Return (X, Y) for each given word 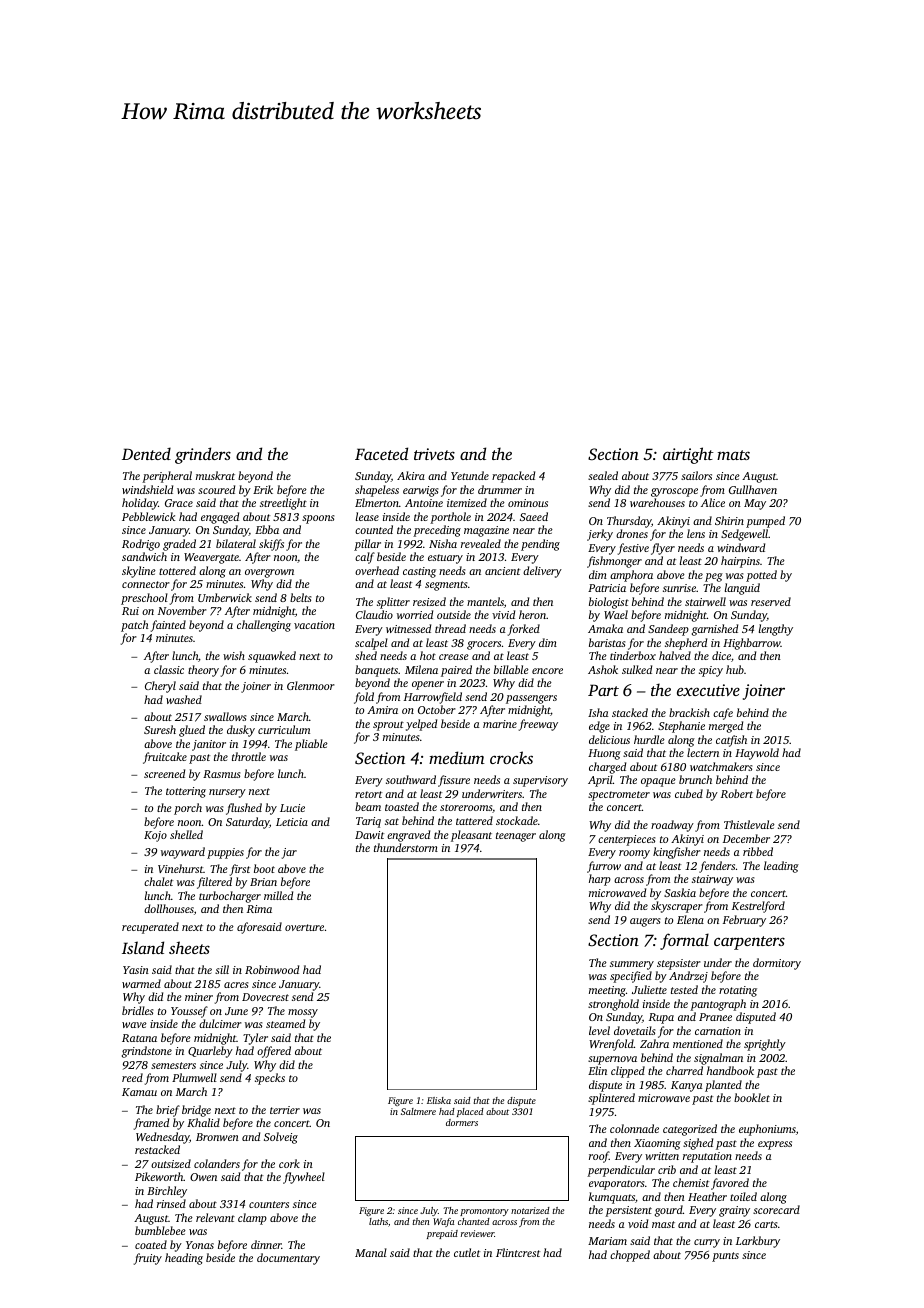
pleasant (471, 836)
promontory (484, 1212)
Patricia (607, 588)
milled (278, 895)
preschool (144, 599)
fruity (148, 1259)
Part (603, 690)
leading (781, 867)
